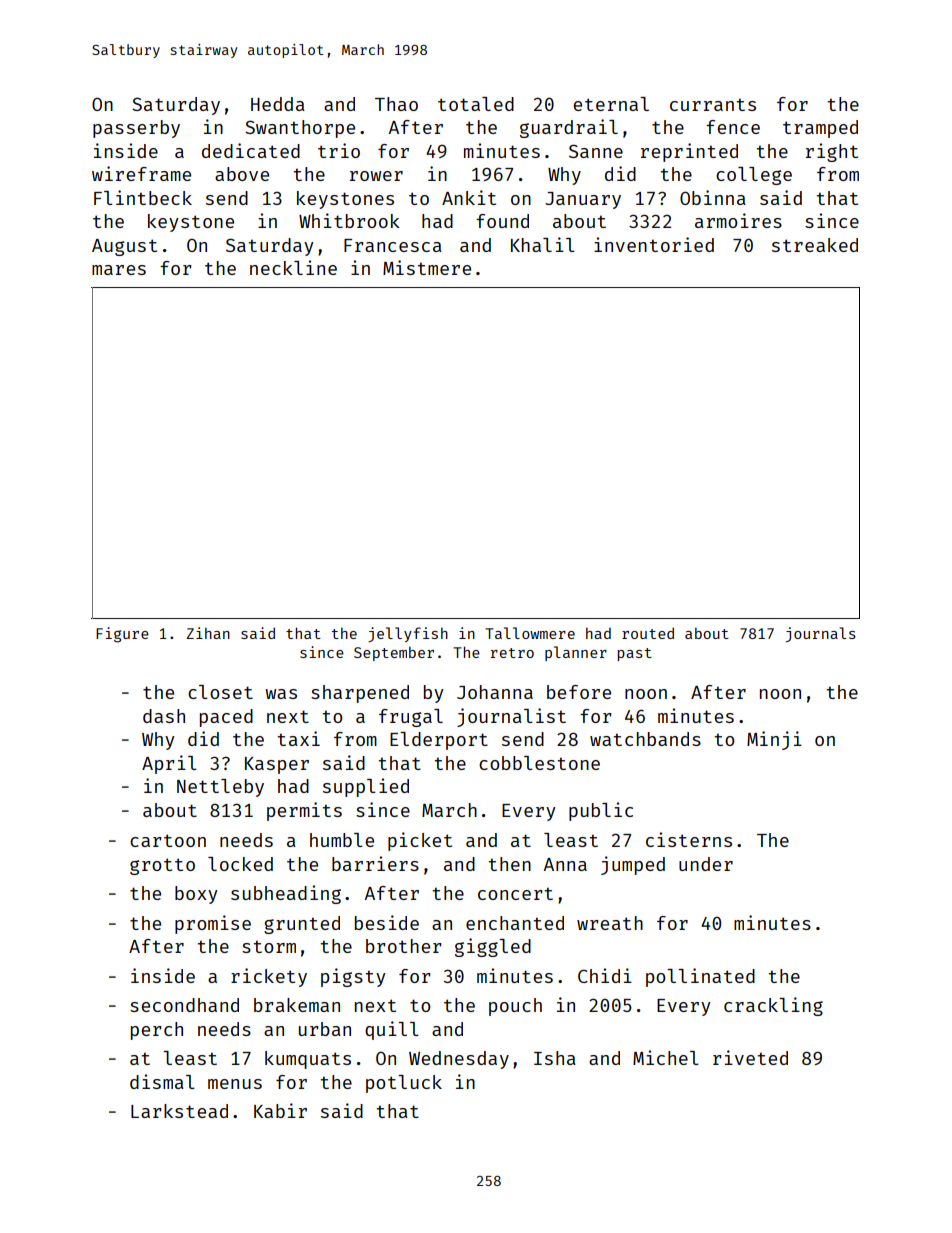  What do you see at coordinates (208, 633) in the screenshot?
I see `Zihan` at bounding box center [208, 633].
